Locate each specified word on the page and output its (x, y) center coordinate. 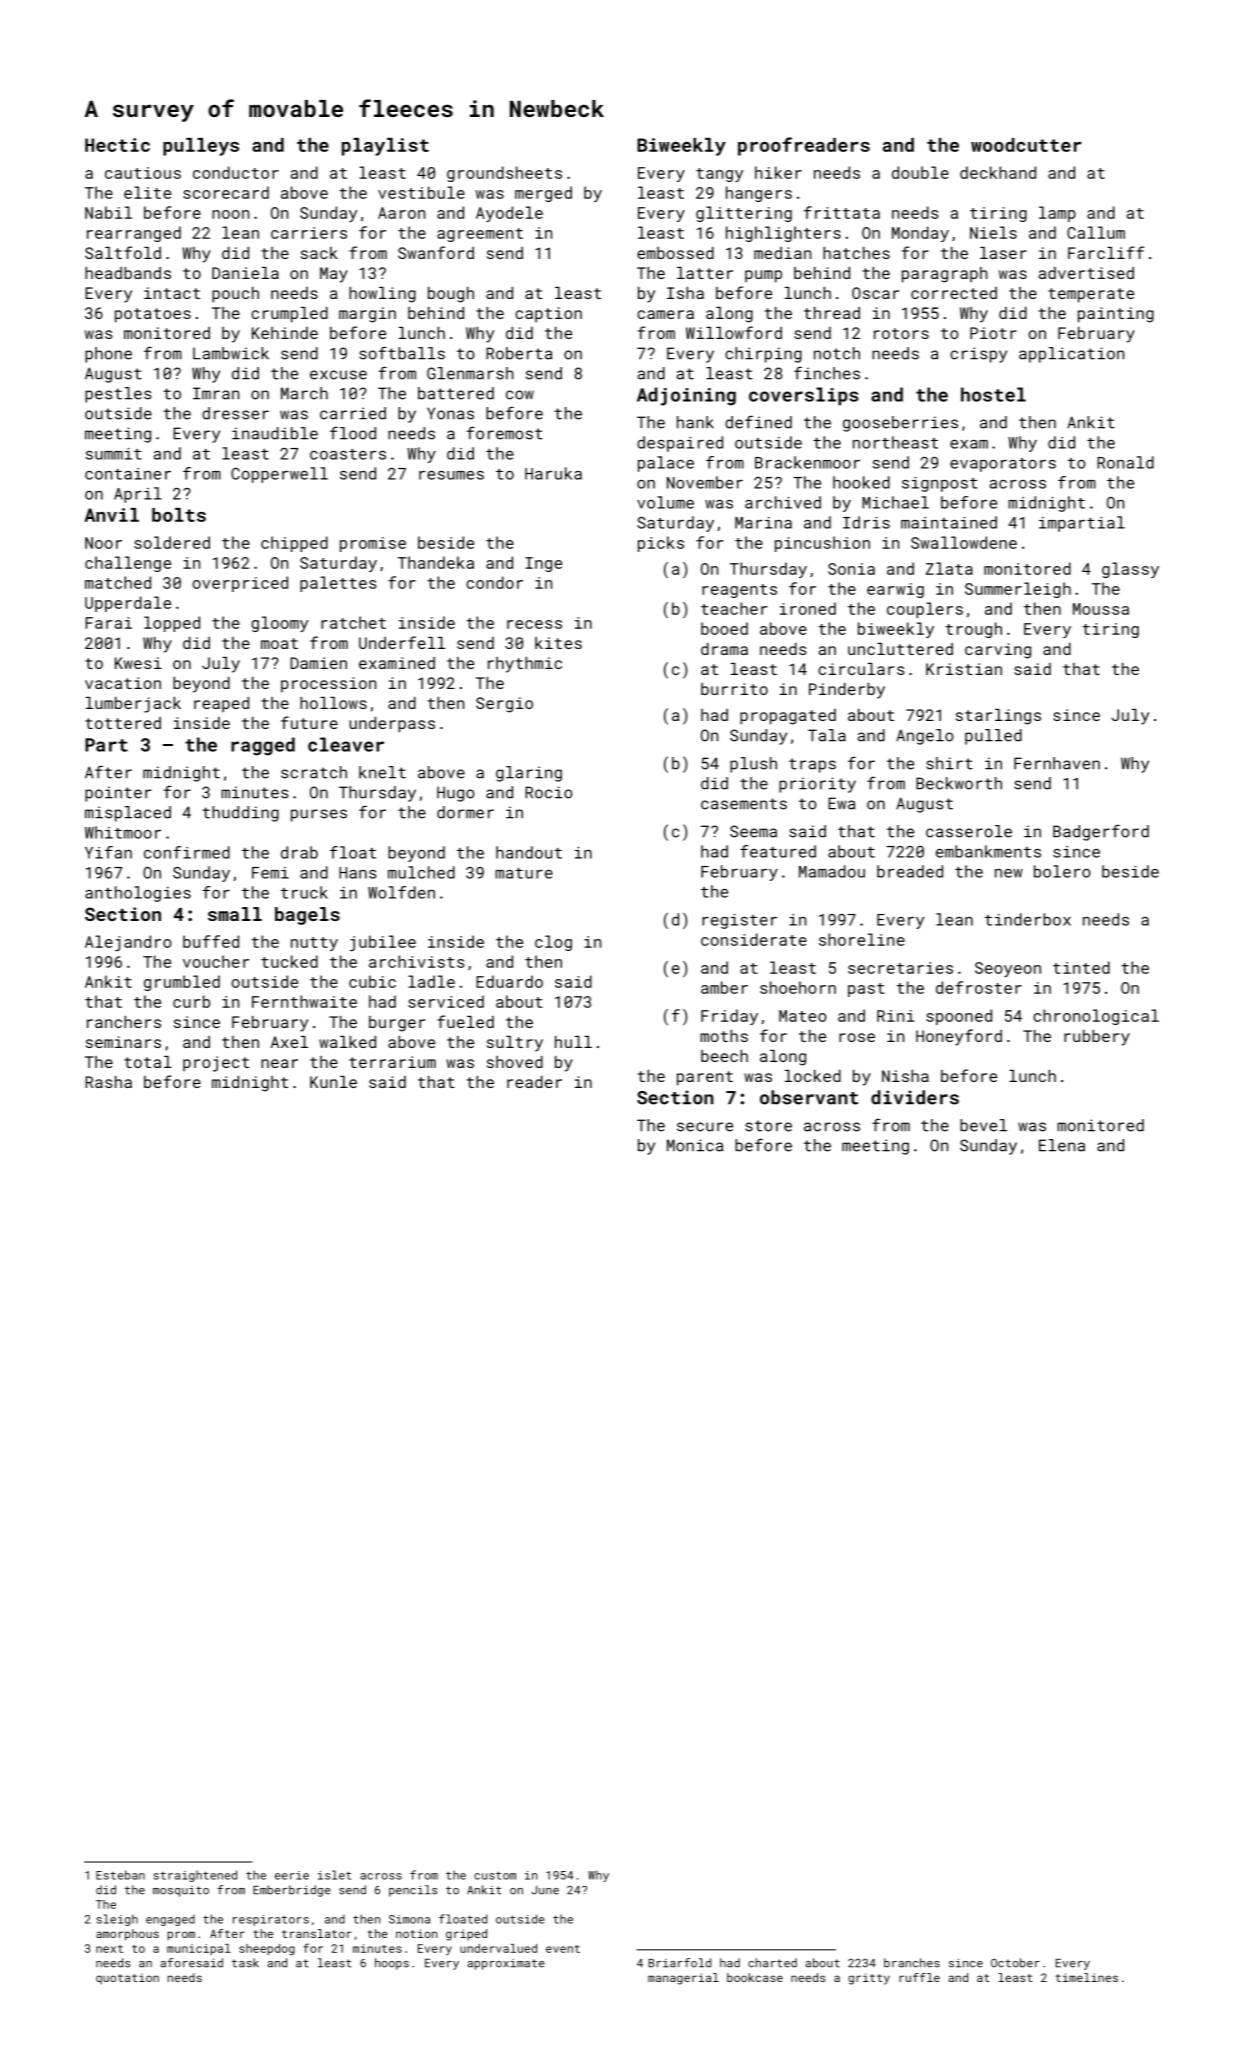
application (1071, 355)
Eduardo (509, 981)
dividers (915, 1097)
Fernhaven (1057, 763)
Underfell (402, 642)
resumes (451, 475)
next (109, 1949)
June (545, 1890)
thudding (240, 814)
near (279, 1063)
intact (172, 293)
